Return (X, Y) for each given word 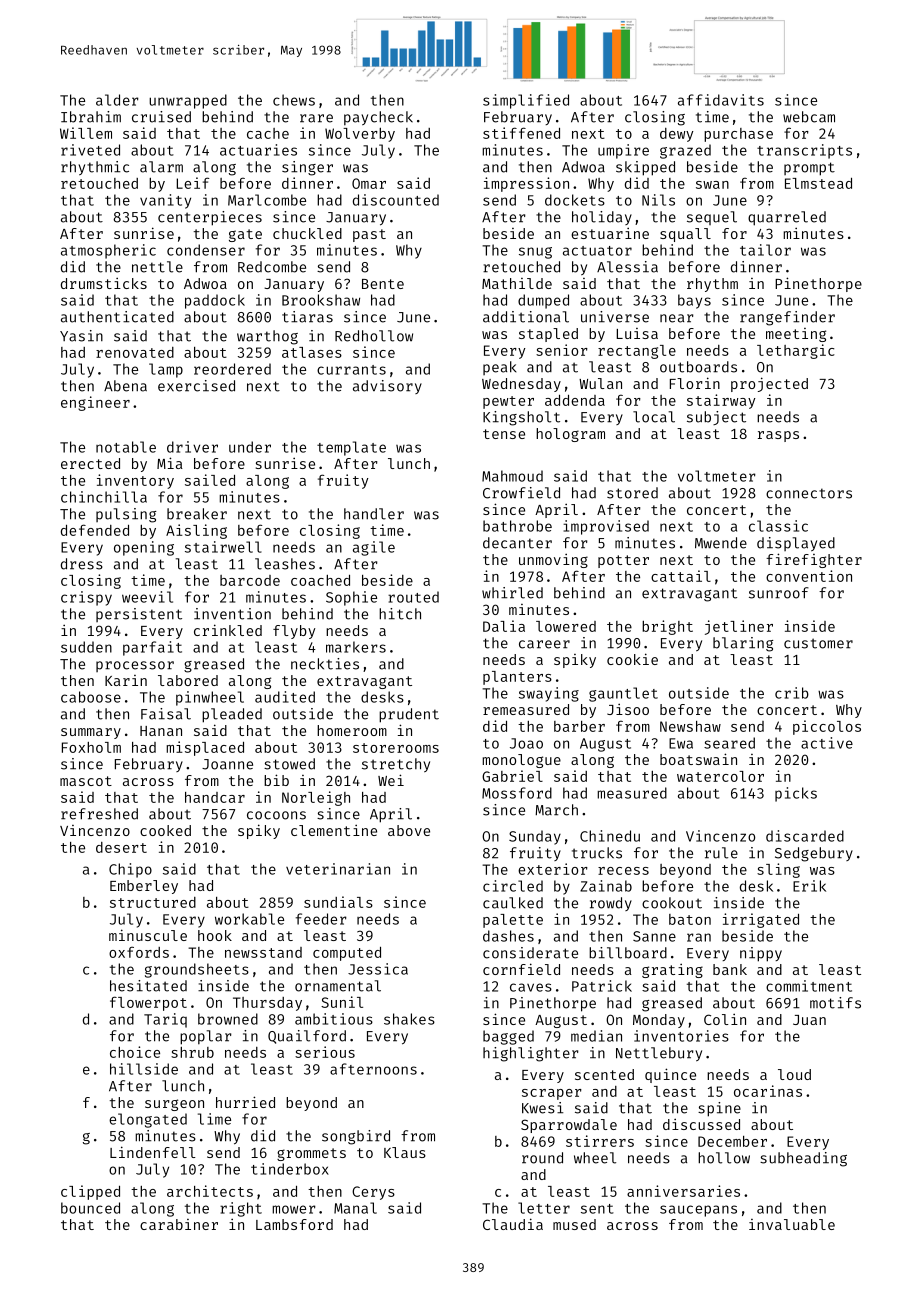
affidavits (721, 100)
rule (721, 853)
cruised (161, 117)
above (409, 830)
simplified (526, 101)
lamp (166, 370)
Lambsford (294, 1224)
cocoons (276, 815)
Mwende (721, 543)
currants (351, 370)
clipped (90, 1192)
